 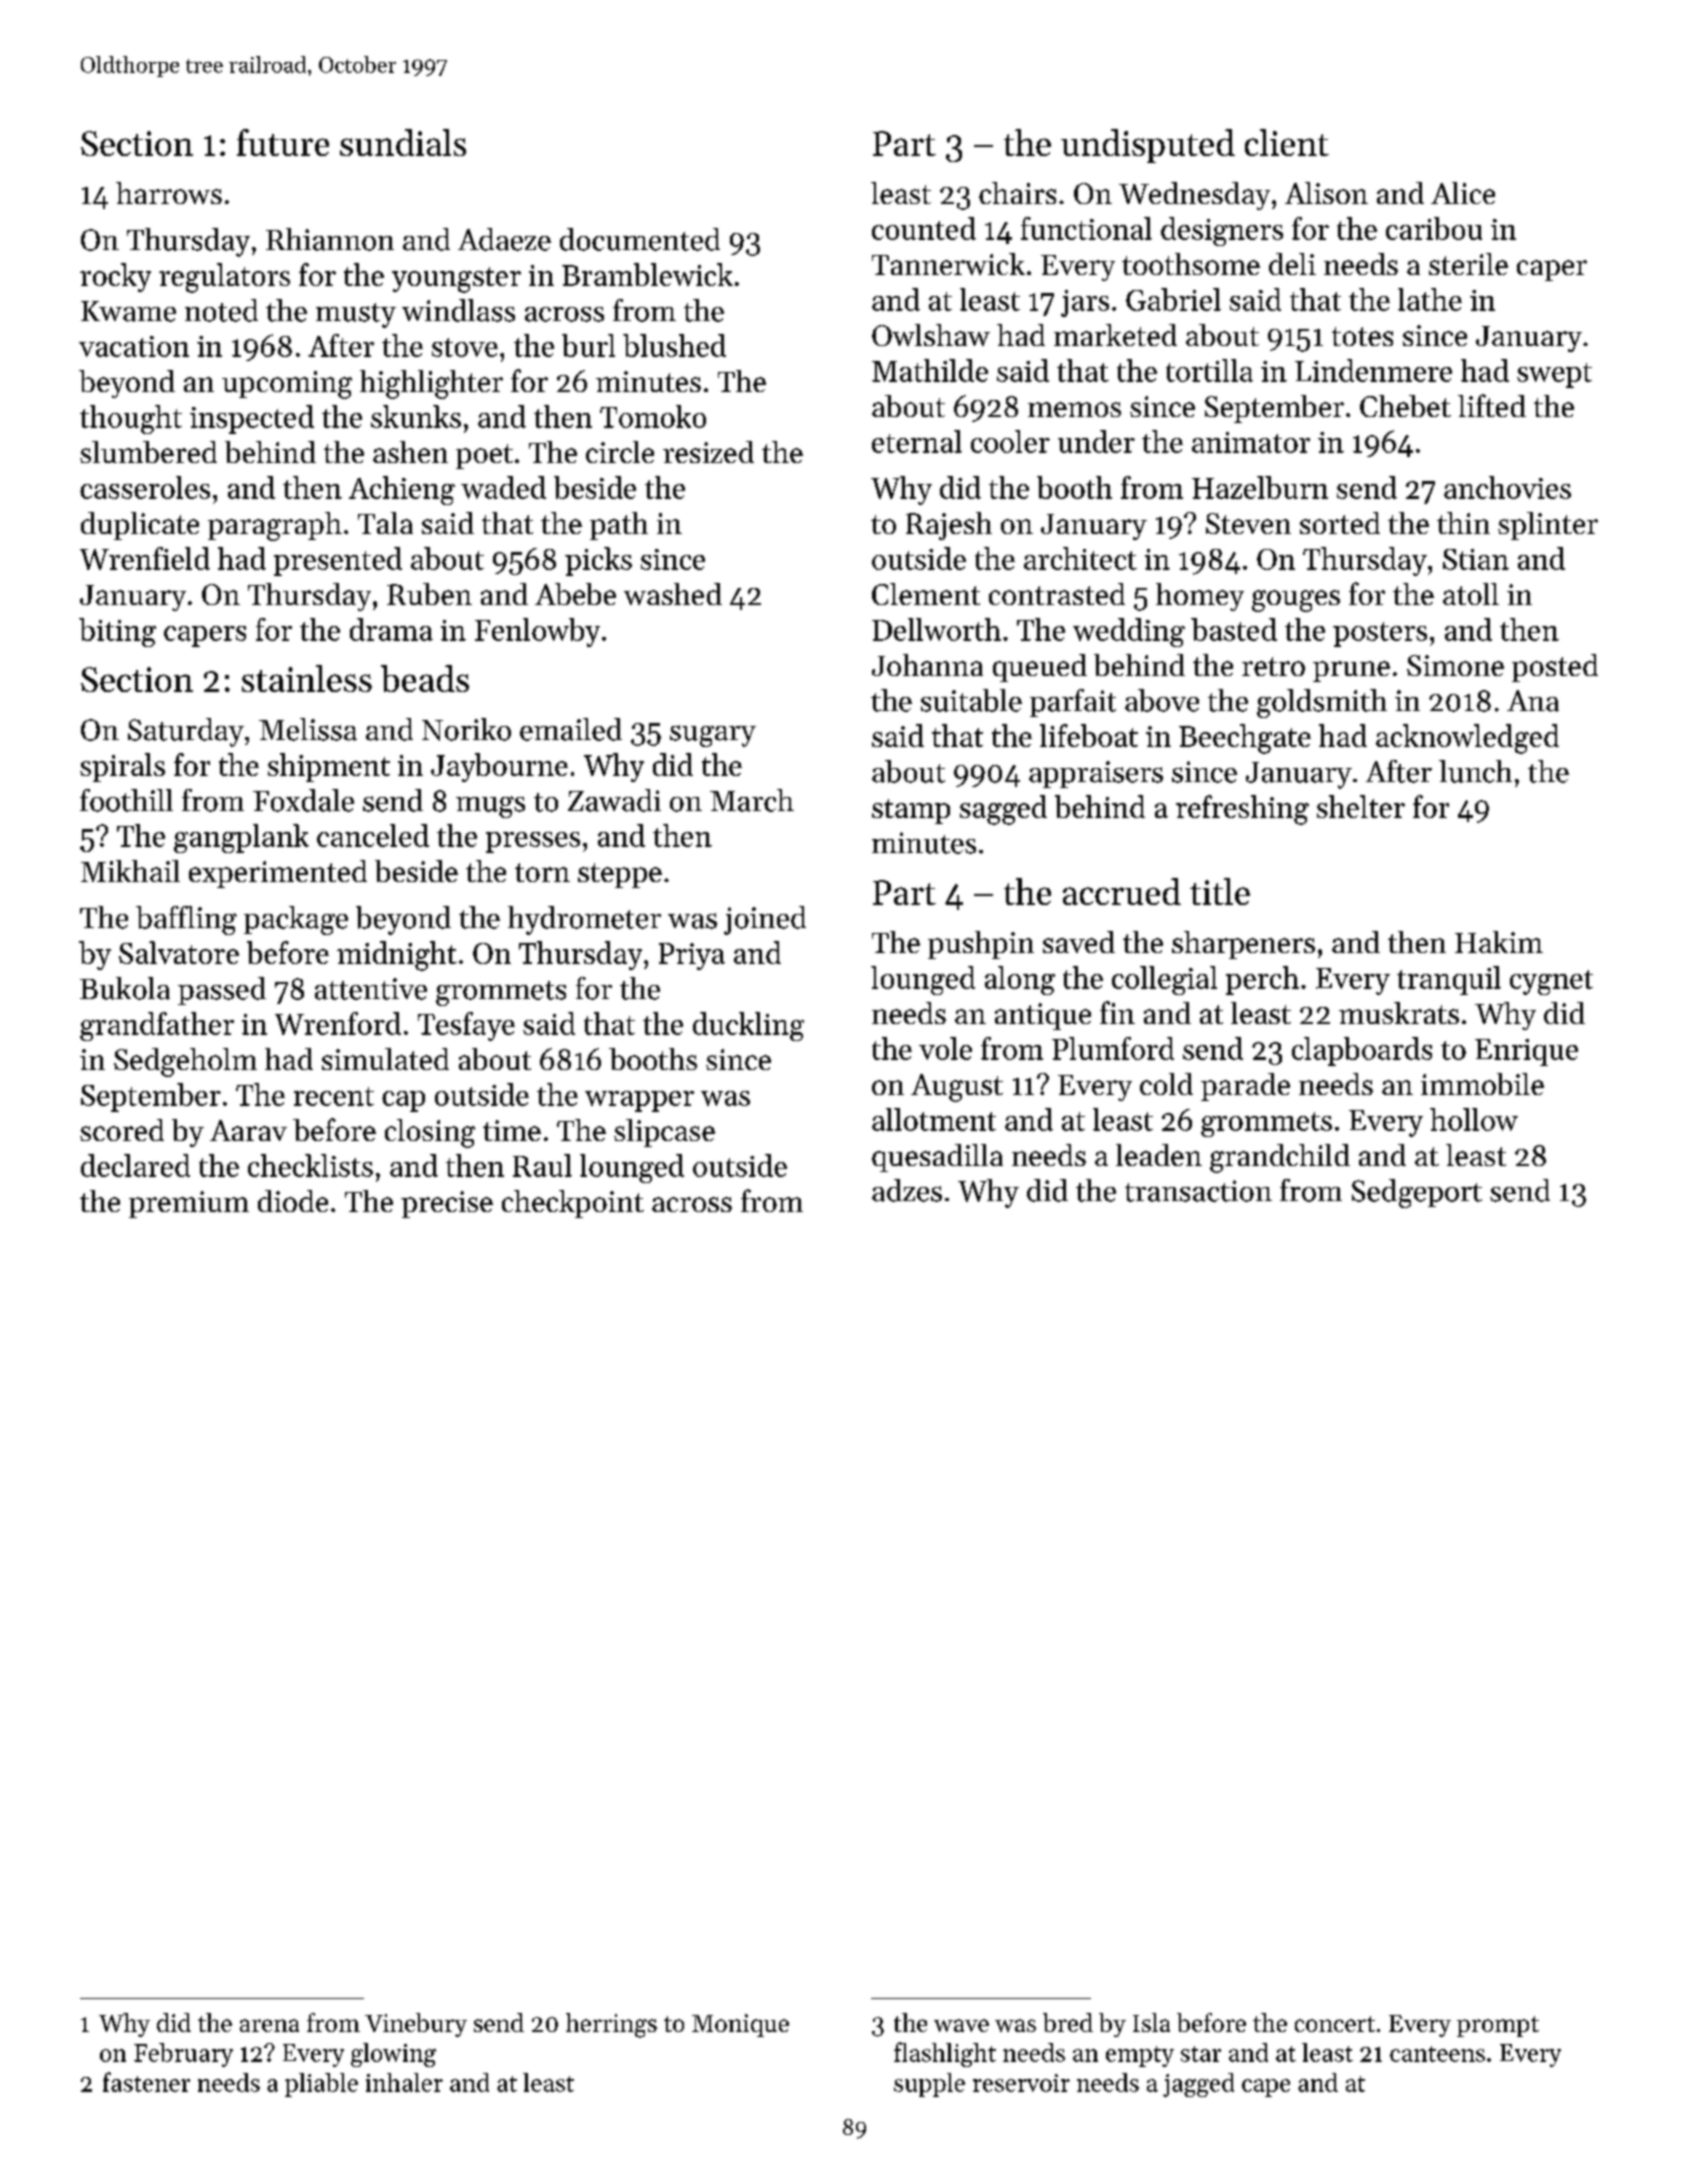 What do you see at coordinates (961, 2025) in the screenshot?
I see `wave` at bounding box center [961, 2025].
